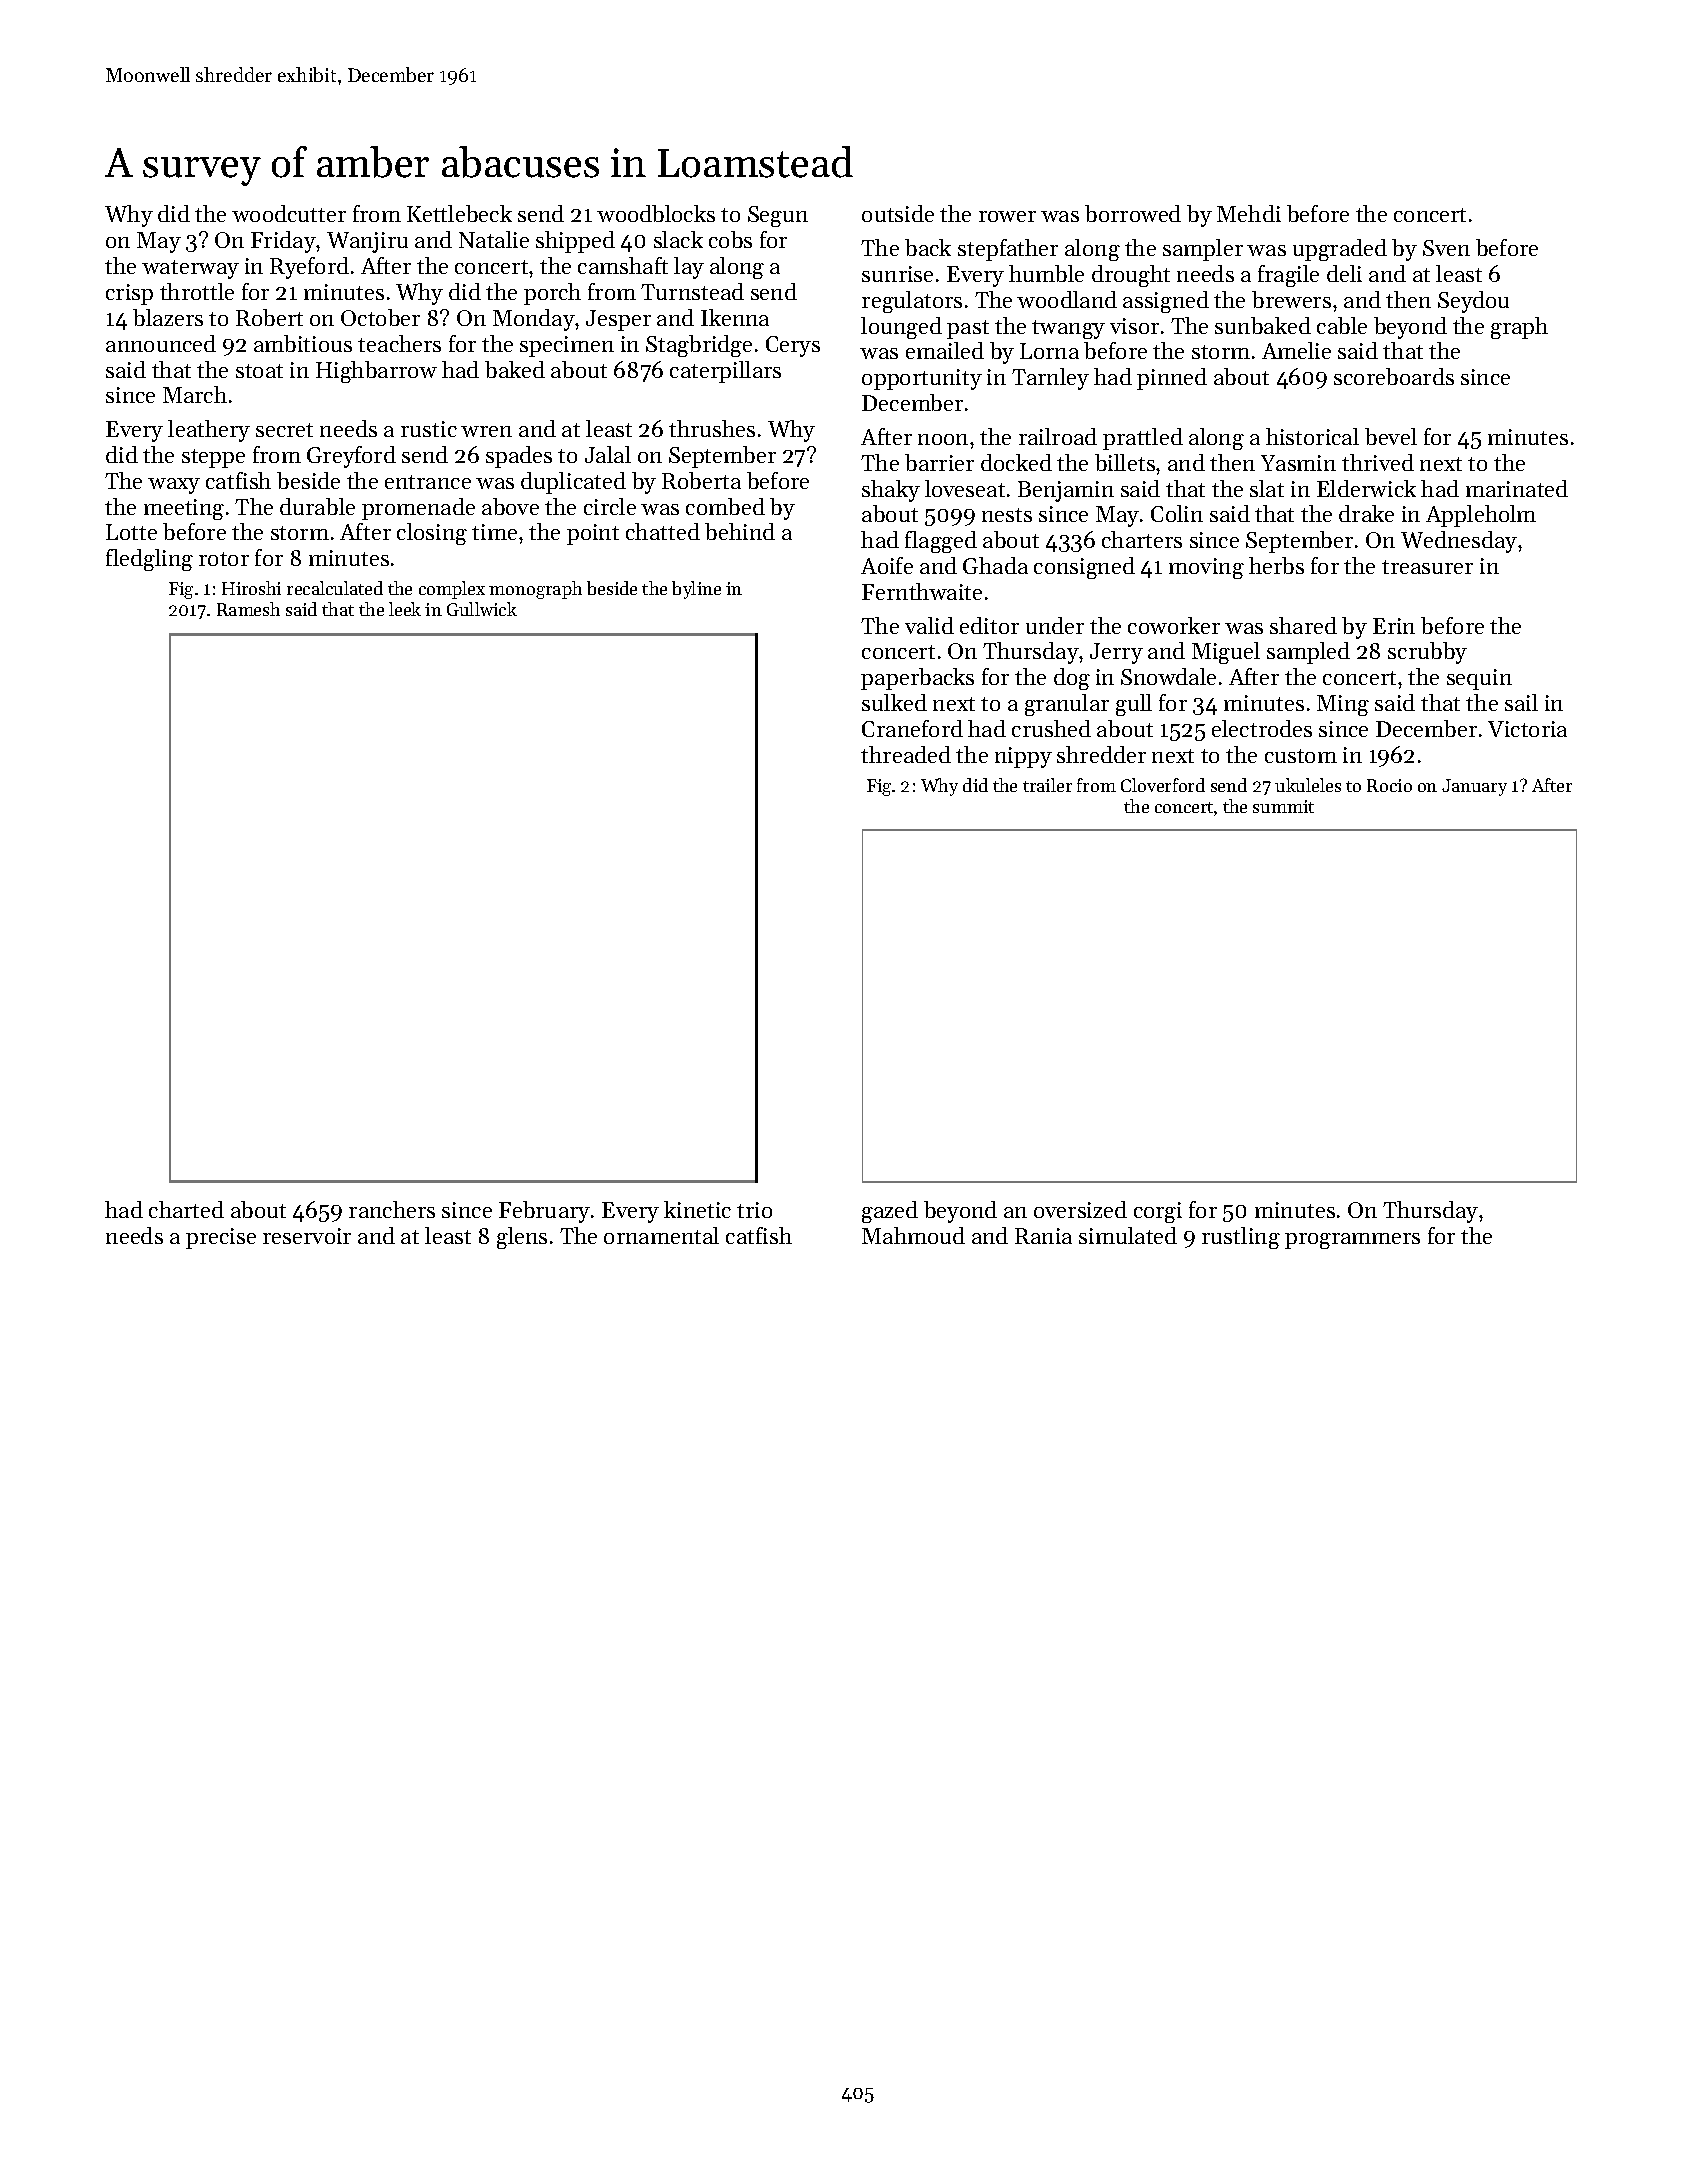  I want to click on threaded, so click(906, 754).
